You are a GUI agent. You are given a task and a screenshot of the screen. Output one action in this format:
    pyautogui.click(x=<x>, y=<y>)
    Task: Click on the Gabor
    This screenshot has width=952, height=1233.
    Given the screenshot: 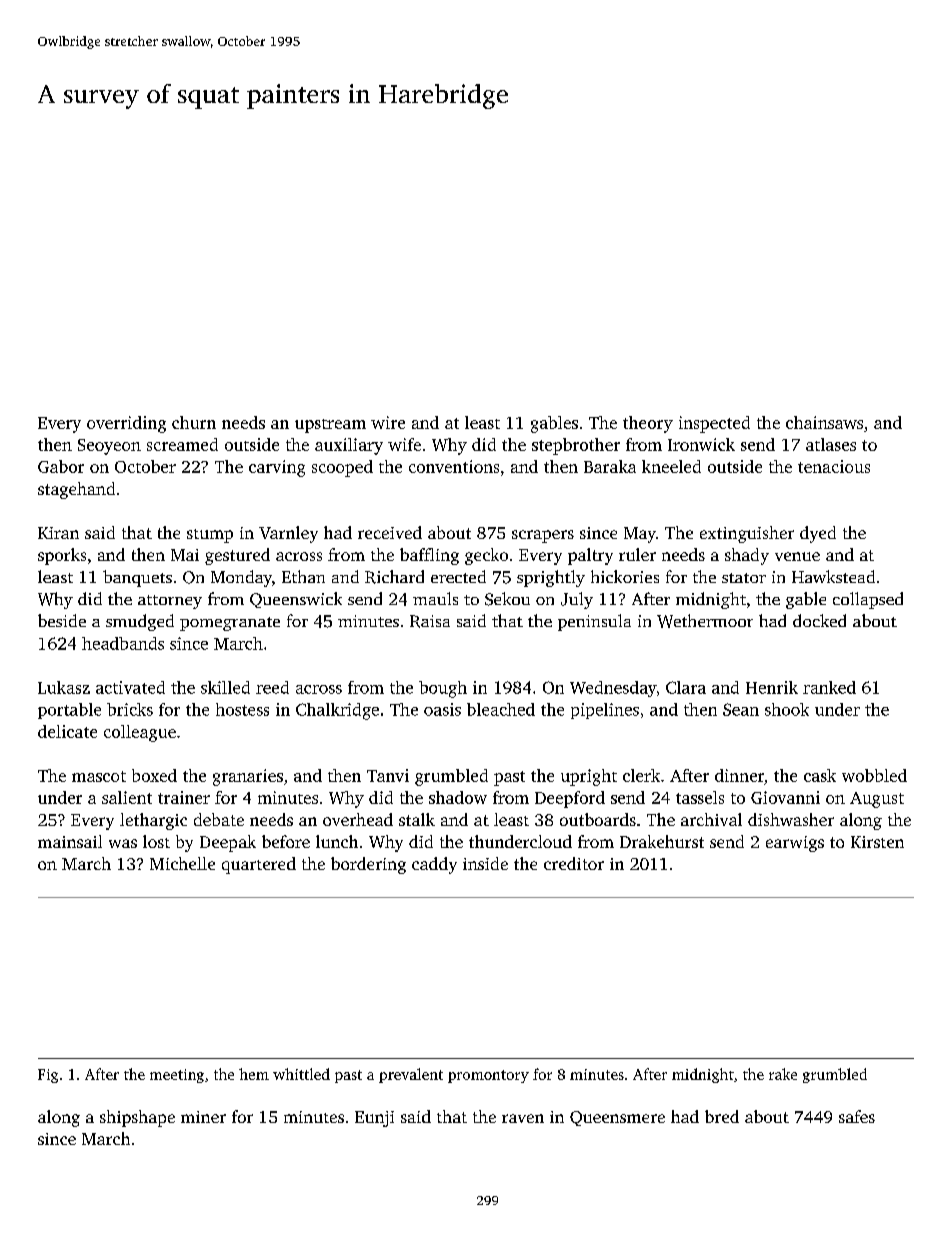 What is the action you would take?
    pyautogui.click(x=61, y=466)
